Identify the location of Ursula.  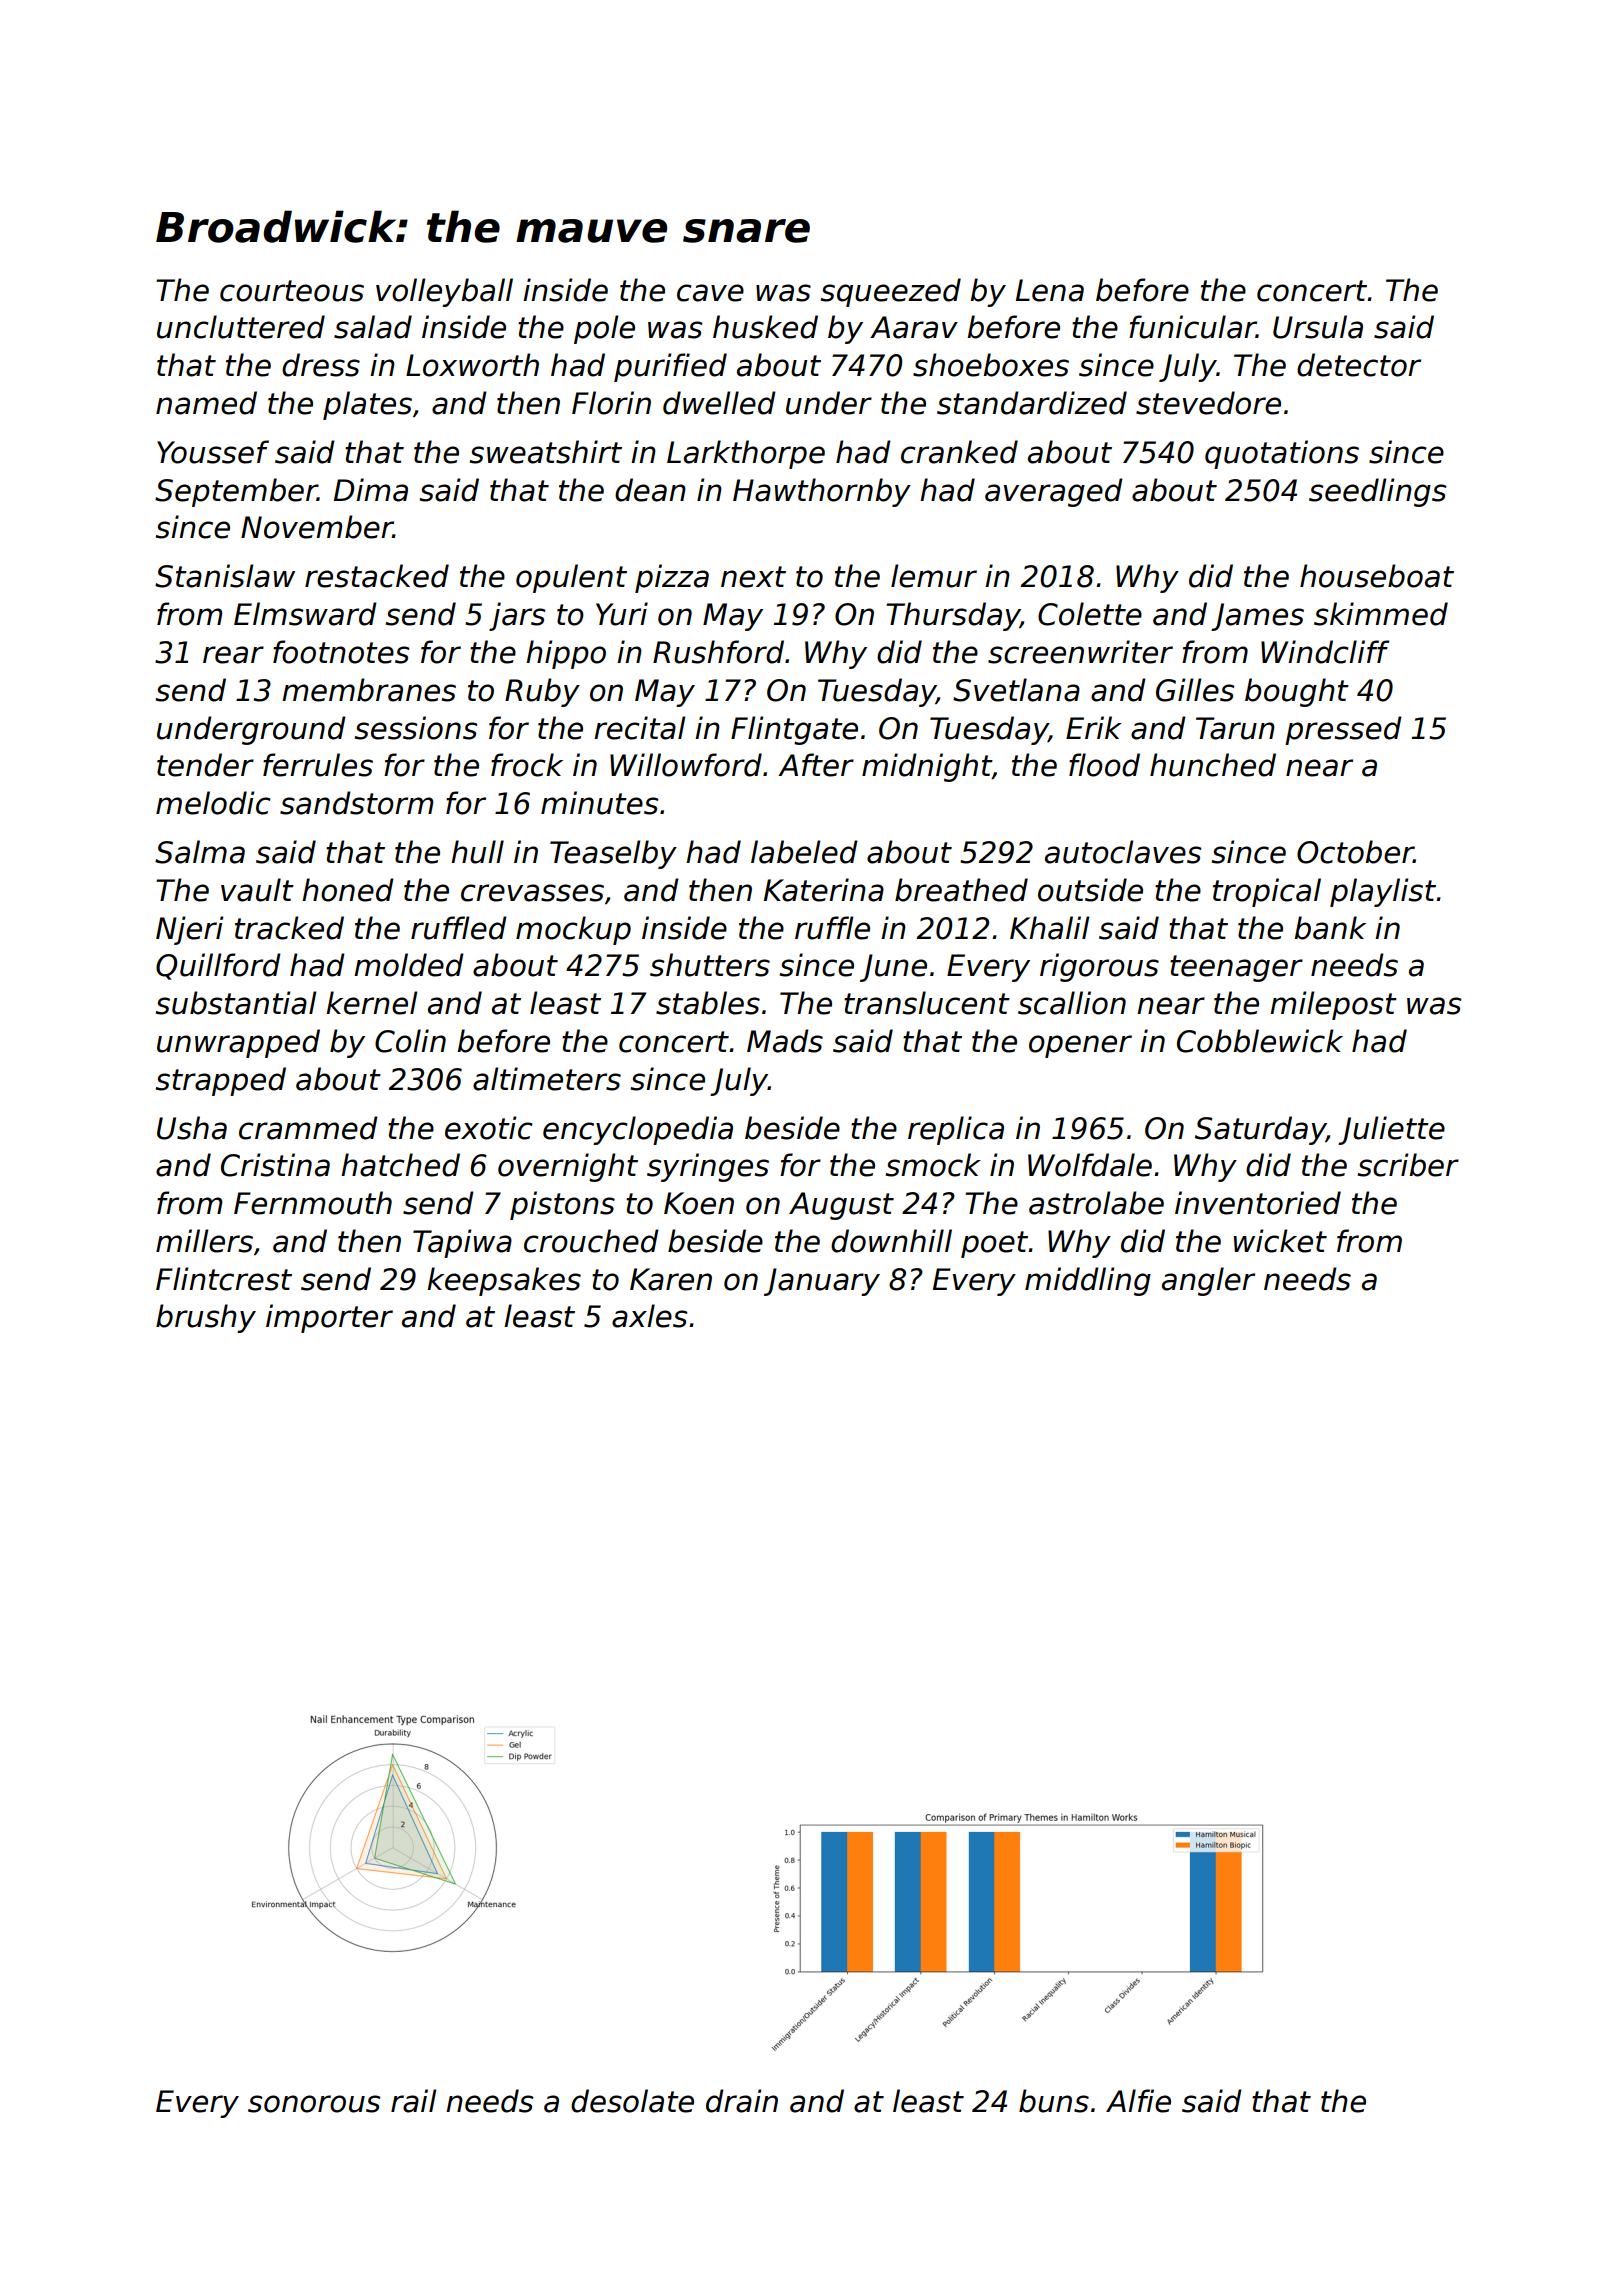
(1318, 327).
